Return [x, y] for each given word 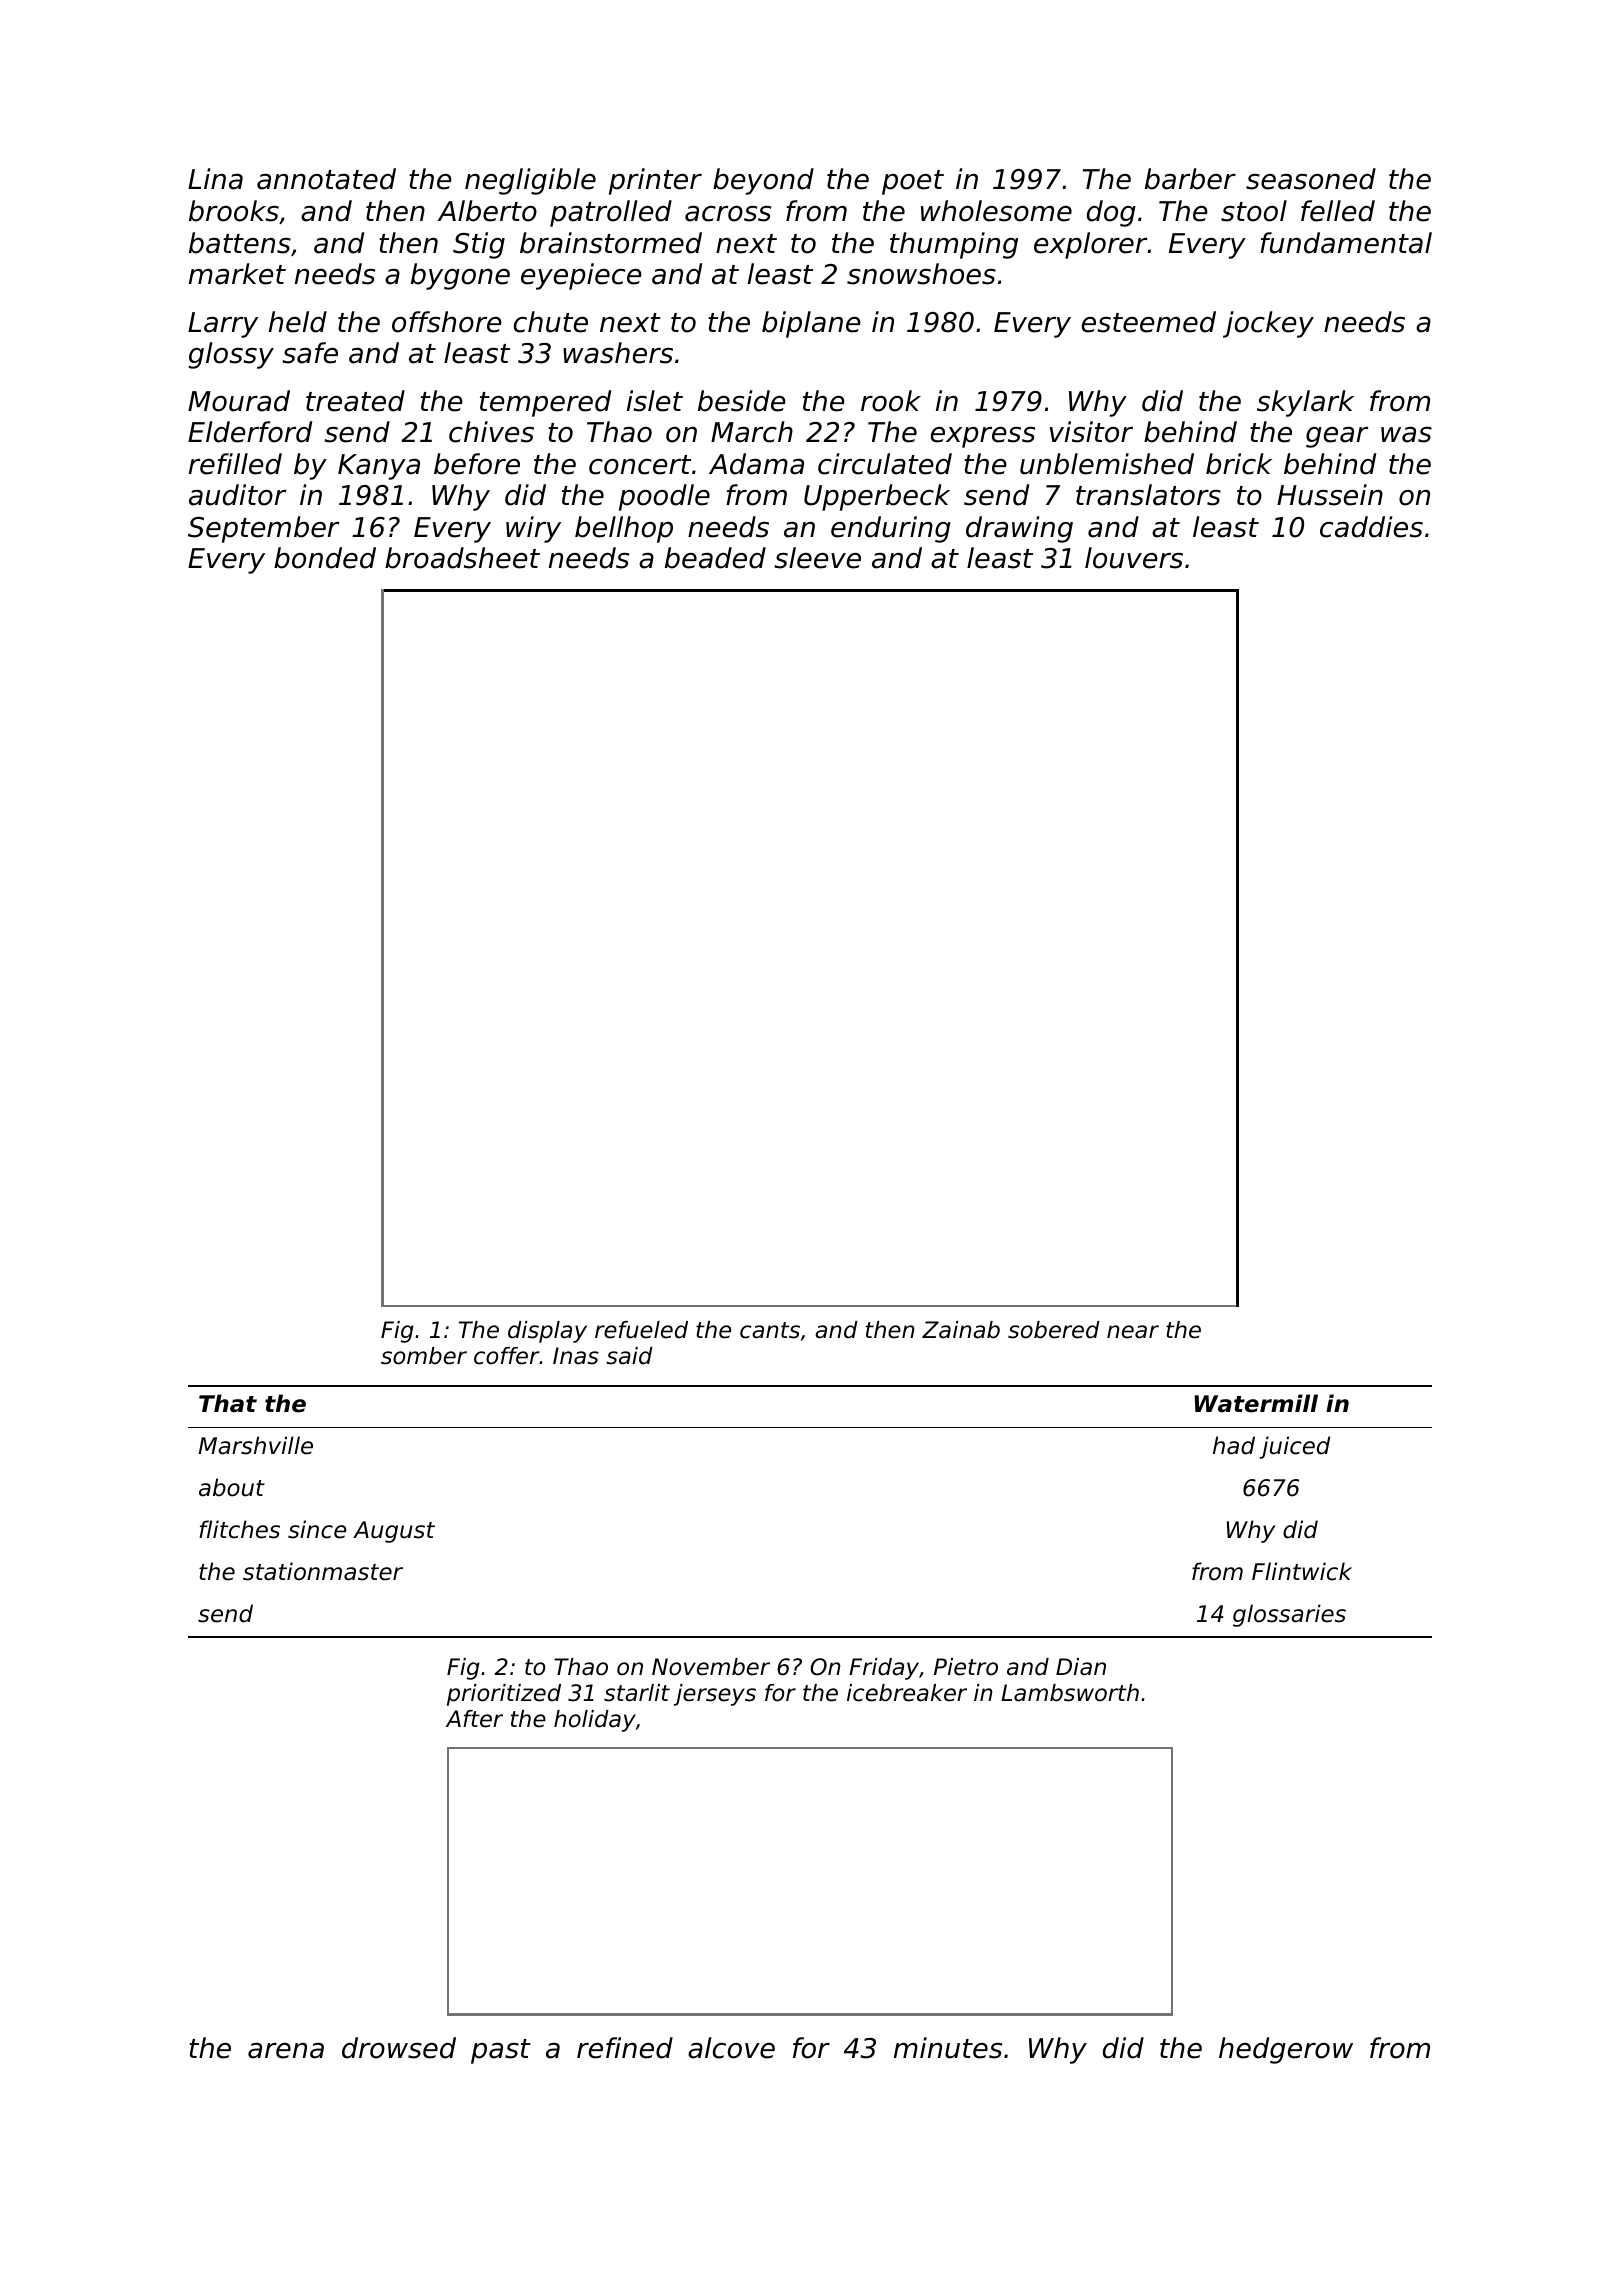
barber [1190, 179]
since [317, 1529]
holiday [595, 1721]
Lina [215, 179]
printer [655, 181]
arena [286, 2051]
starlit [637, 1693]
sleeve [817, 558]
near [1133, 1332]
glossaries [1289, 1615]
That [228, 1403]
